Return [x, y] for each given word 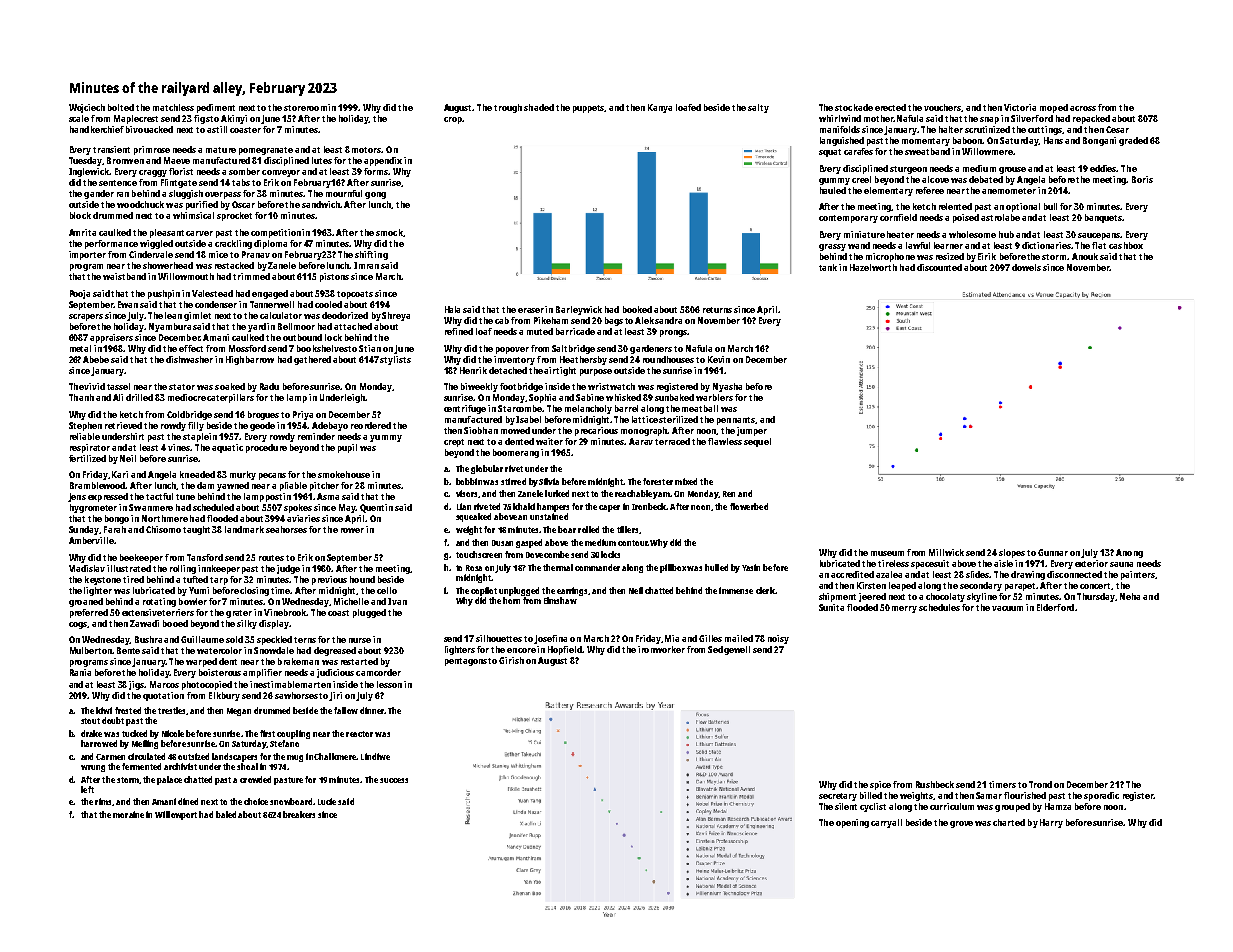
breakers [299, 814]
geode [262, 426]
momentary [926, 142]
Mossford [247, 348]
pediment [216, 108]
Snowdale [274, 650]
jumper [752, 431]
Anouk [1085, 256]
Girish [511, 660]
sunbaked [674, 397]
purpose [596, 372]
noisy [778, 639]
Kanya [660, 108]
